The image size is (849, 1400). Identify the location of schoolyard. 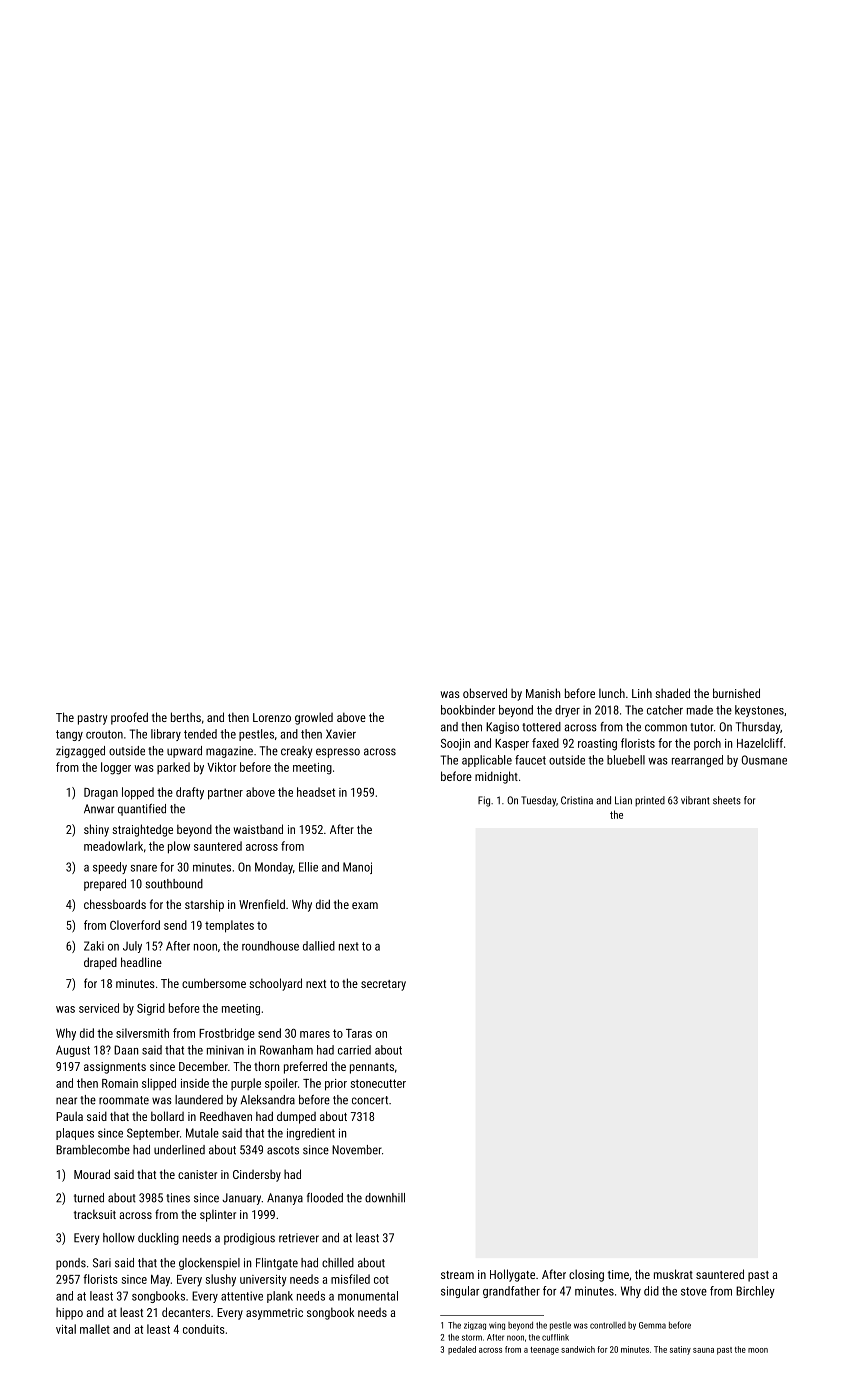
(275, 984).
